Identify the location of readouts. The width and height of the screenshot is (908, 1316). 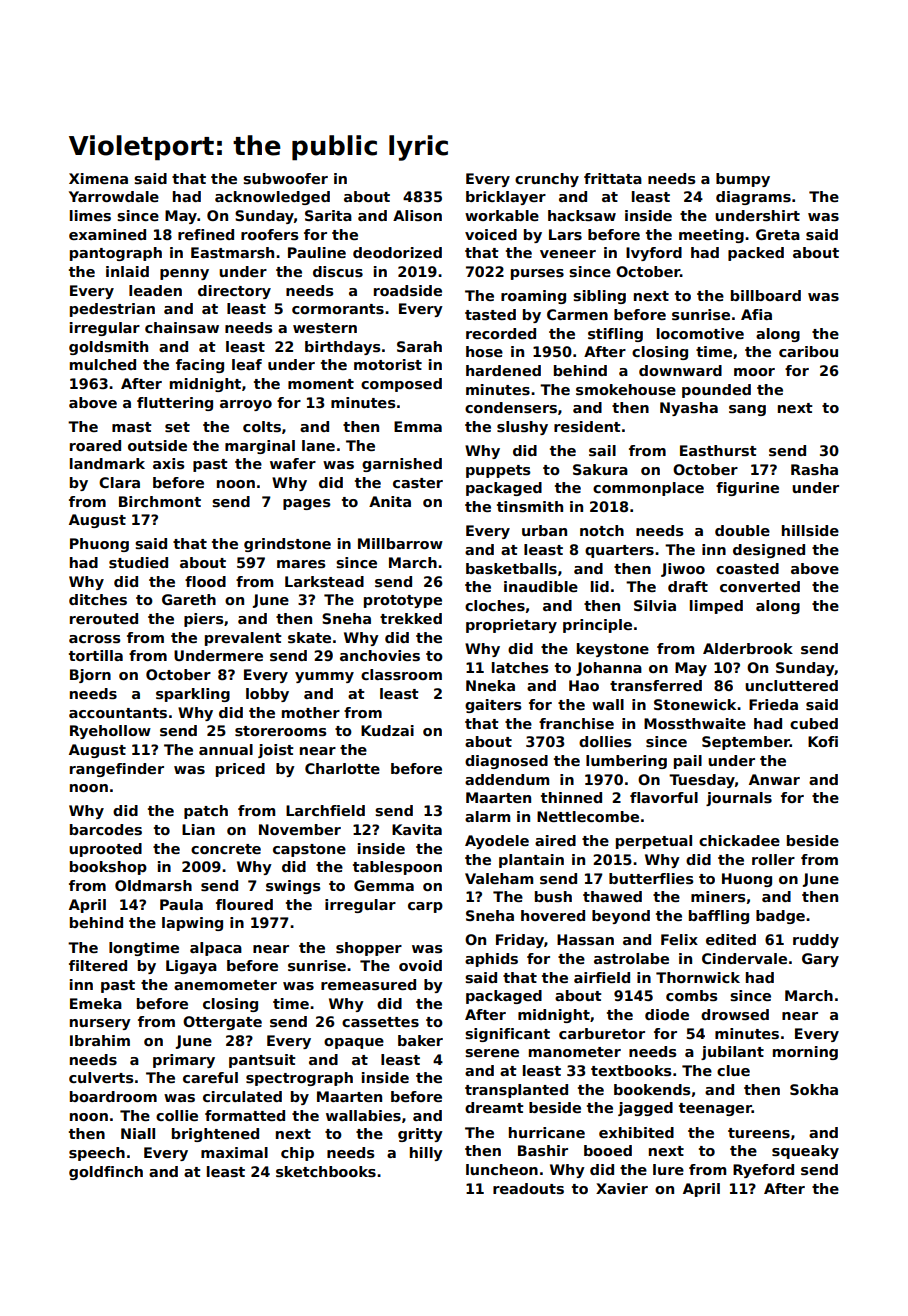
(528, 1188).
